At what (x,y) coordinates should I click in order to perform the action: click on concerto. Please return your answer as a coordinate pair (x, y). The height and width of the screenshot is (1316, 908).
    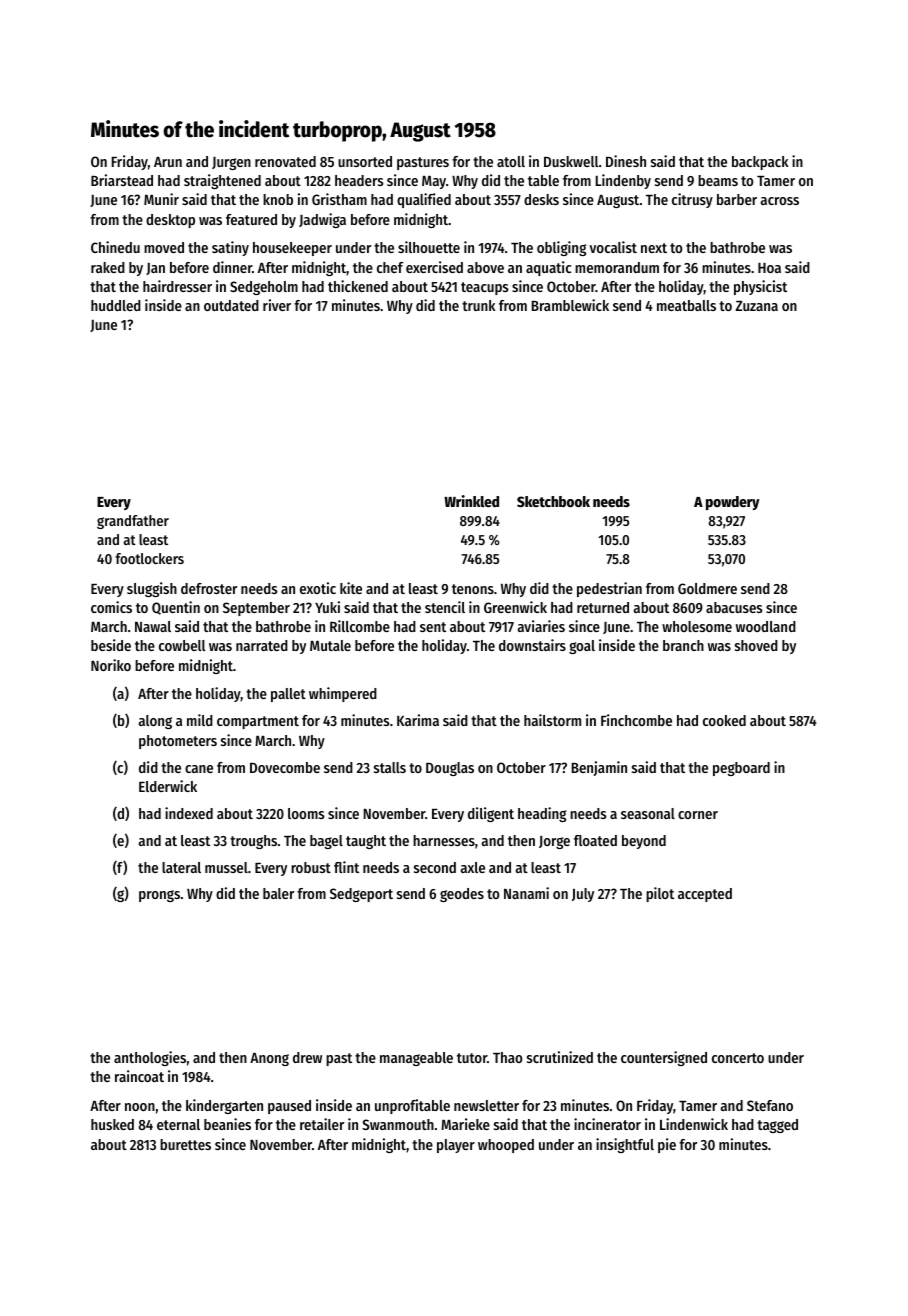
    Looking at the image, I should click on (738, 1058).
